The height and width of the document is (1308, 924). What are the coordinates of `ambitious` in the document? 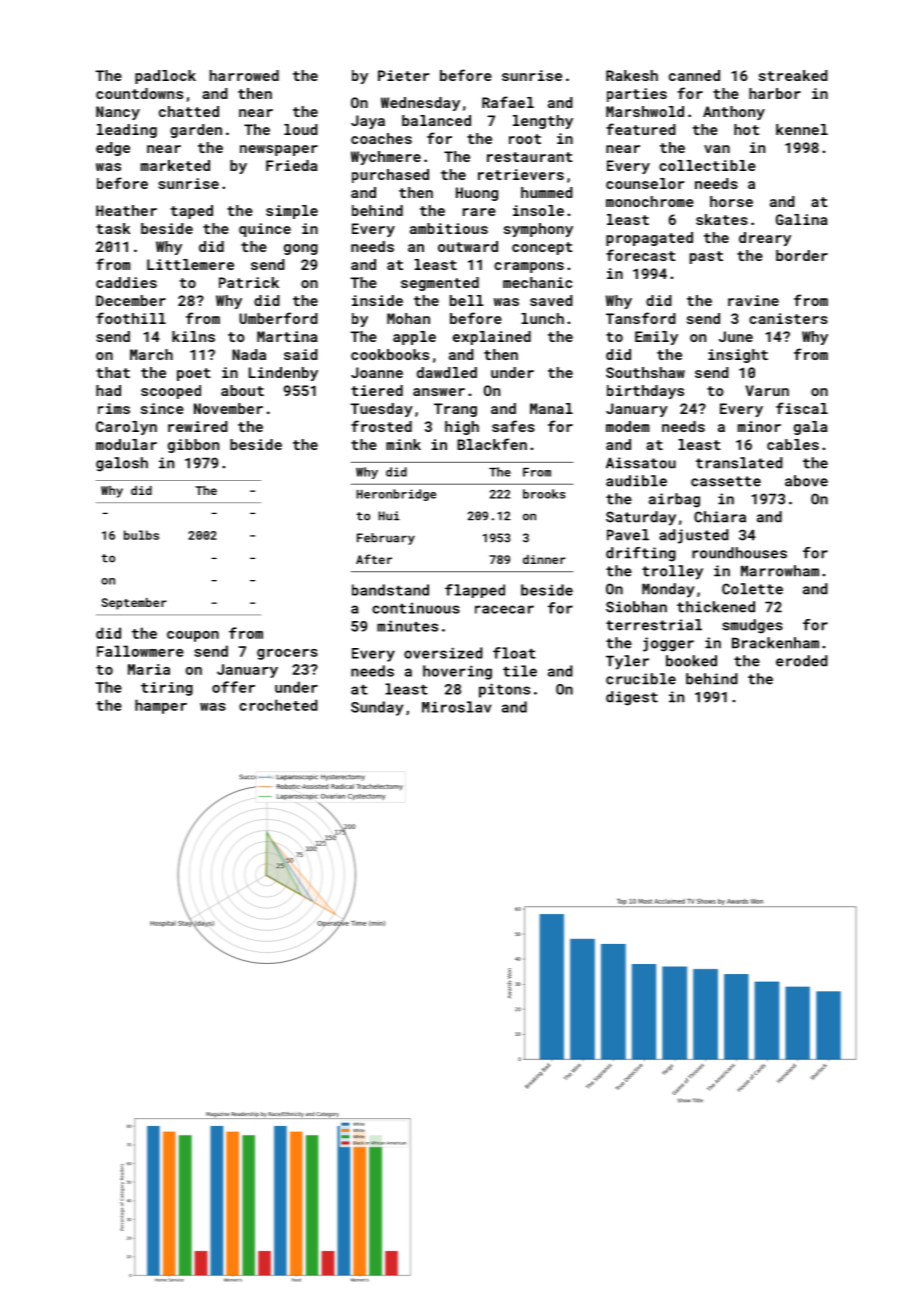 It's located at (449, 228).
